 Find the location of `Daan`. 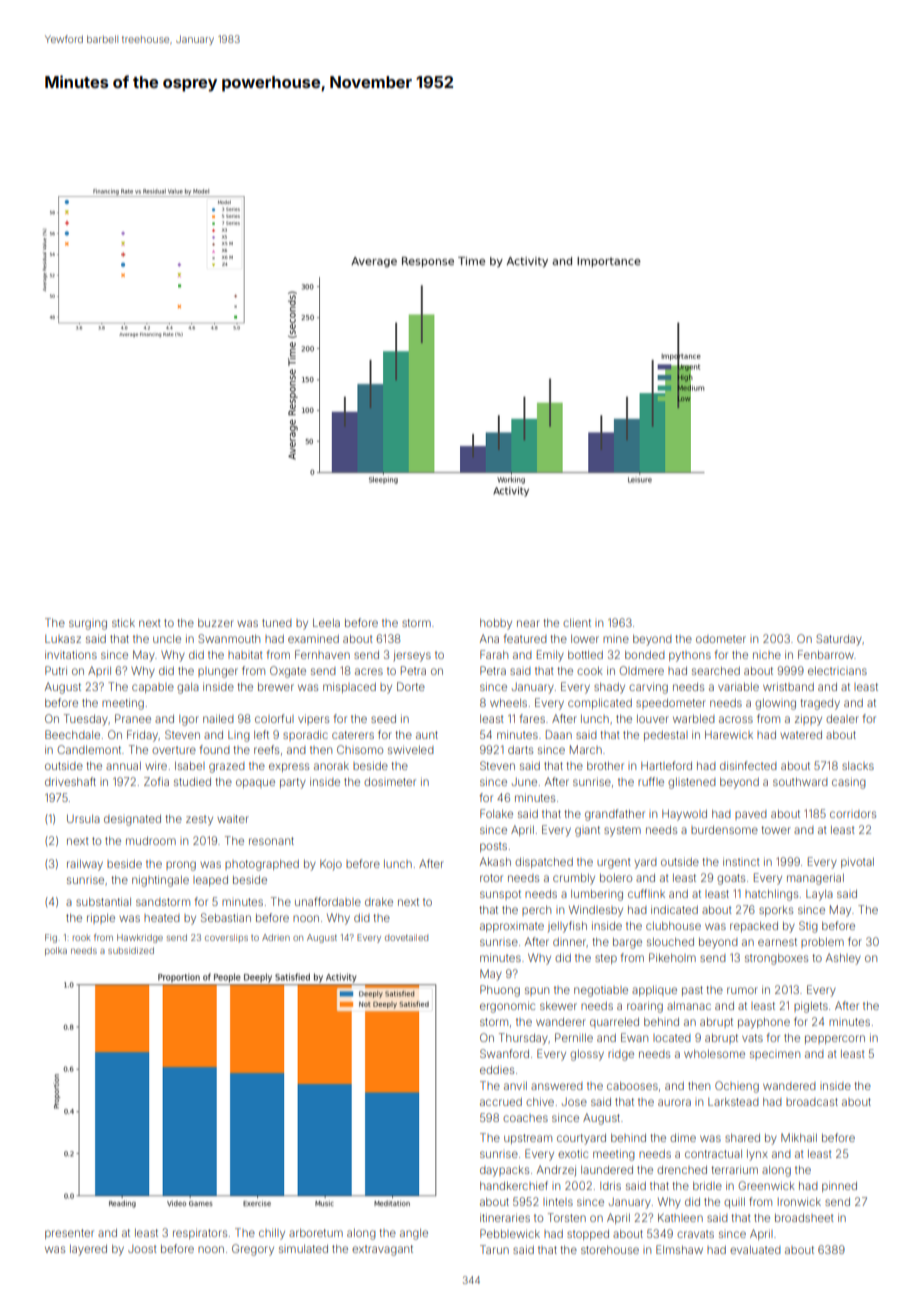

Daan is located at coordinates (559, 734).
